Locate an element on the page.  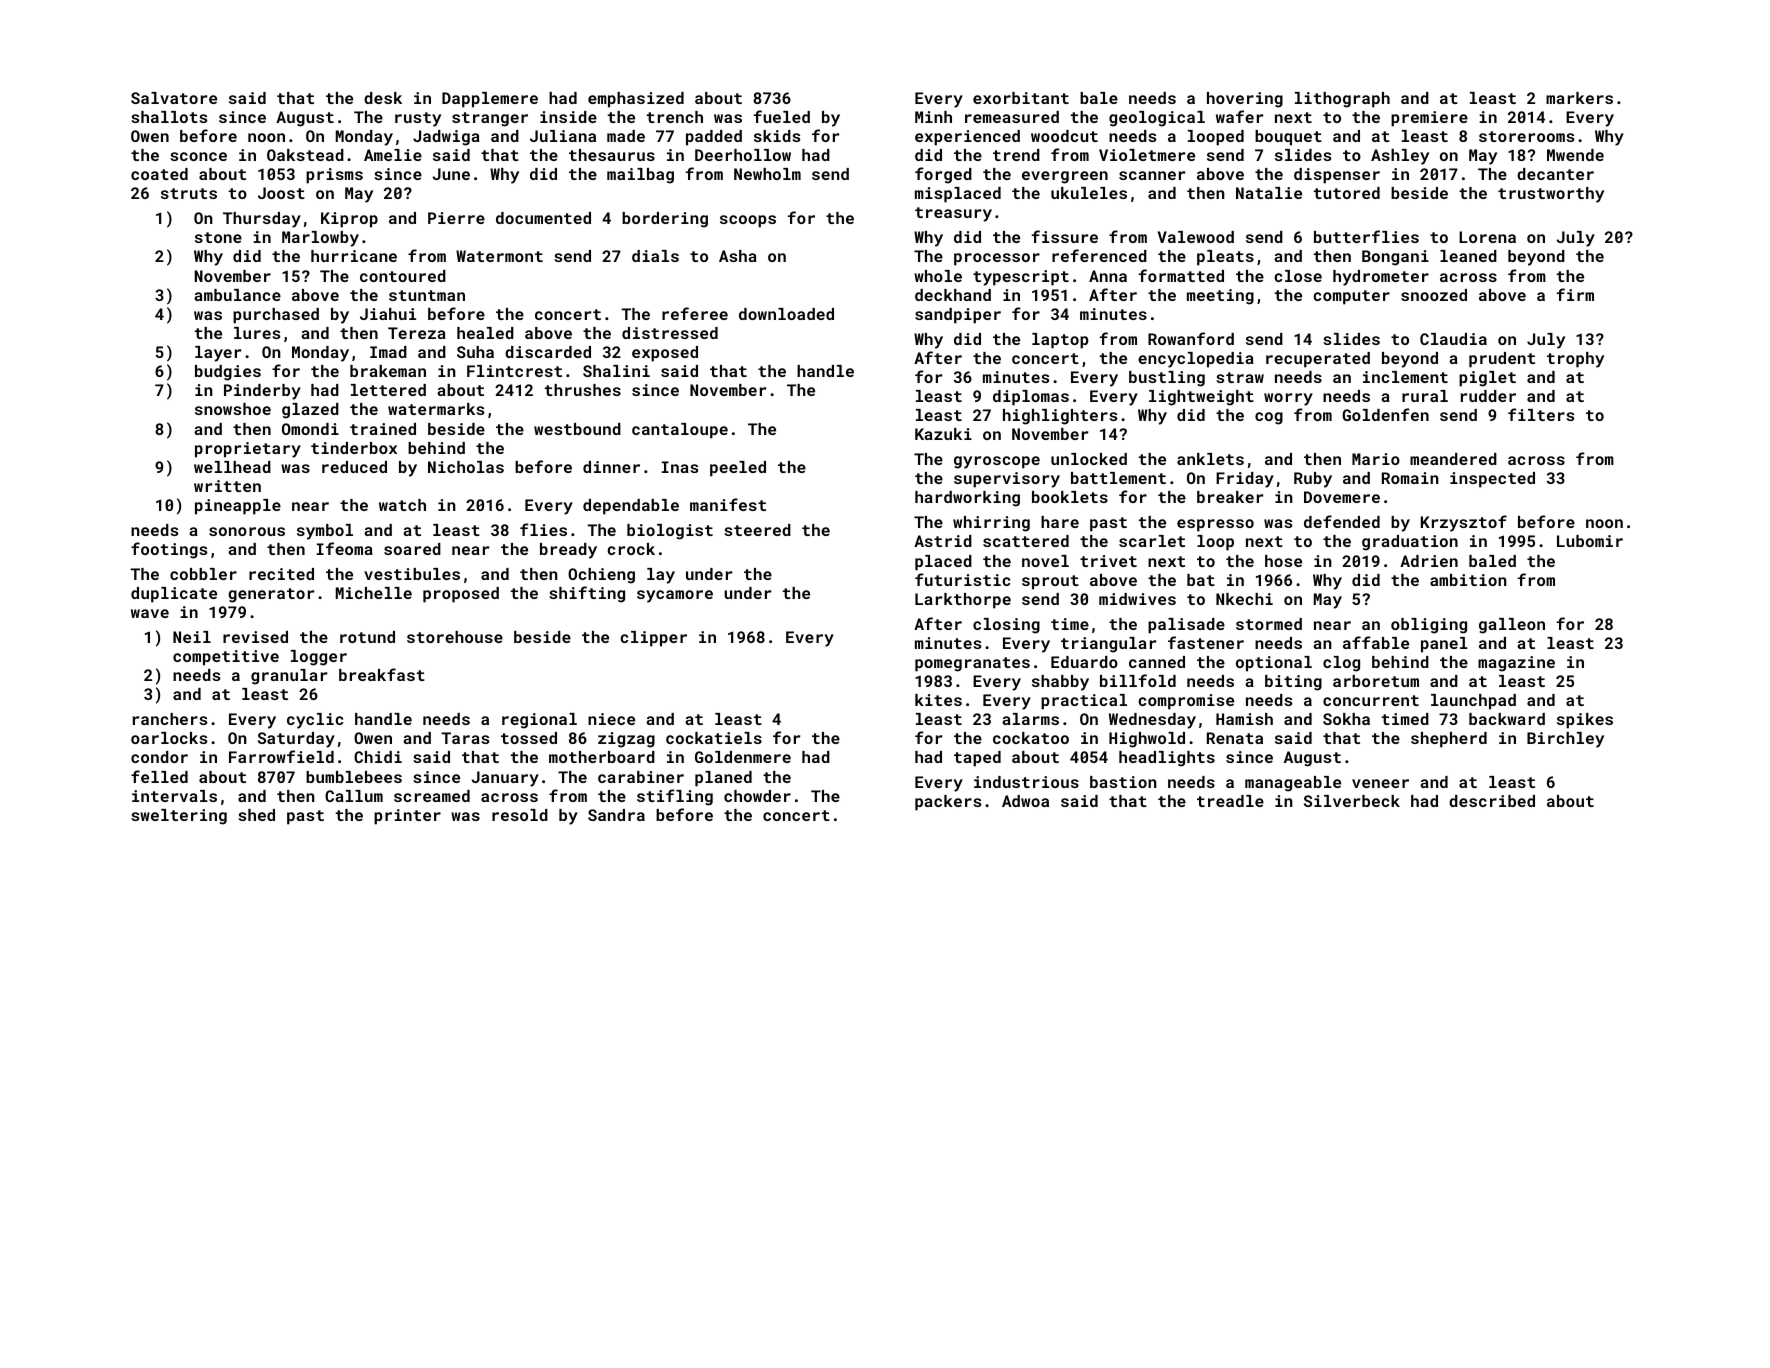
watermarks is located at coordinates (436, 409).
